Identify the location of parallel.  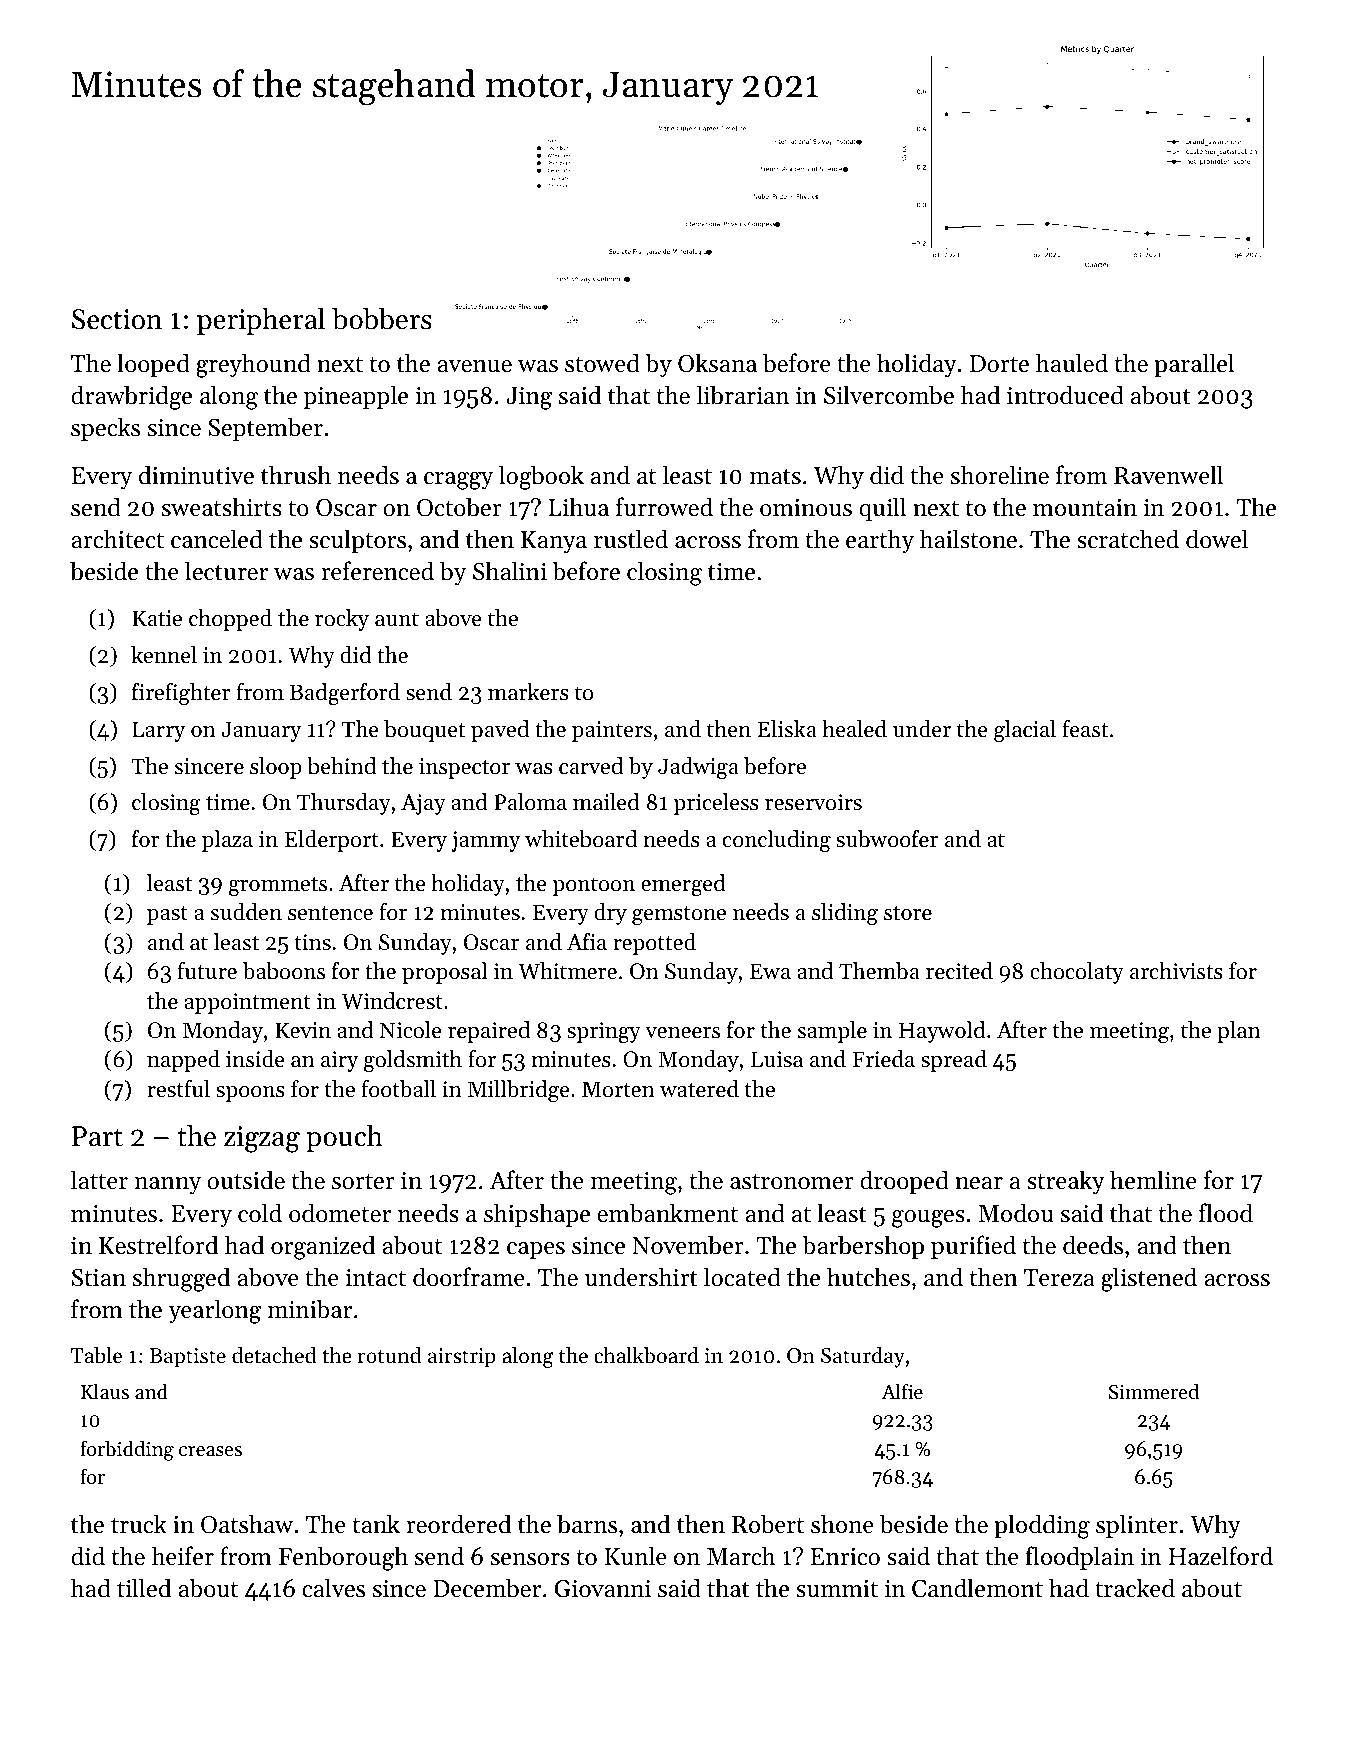
(1194, 365).
